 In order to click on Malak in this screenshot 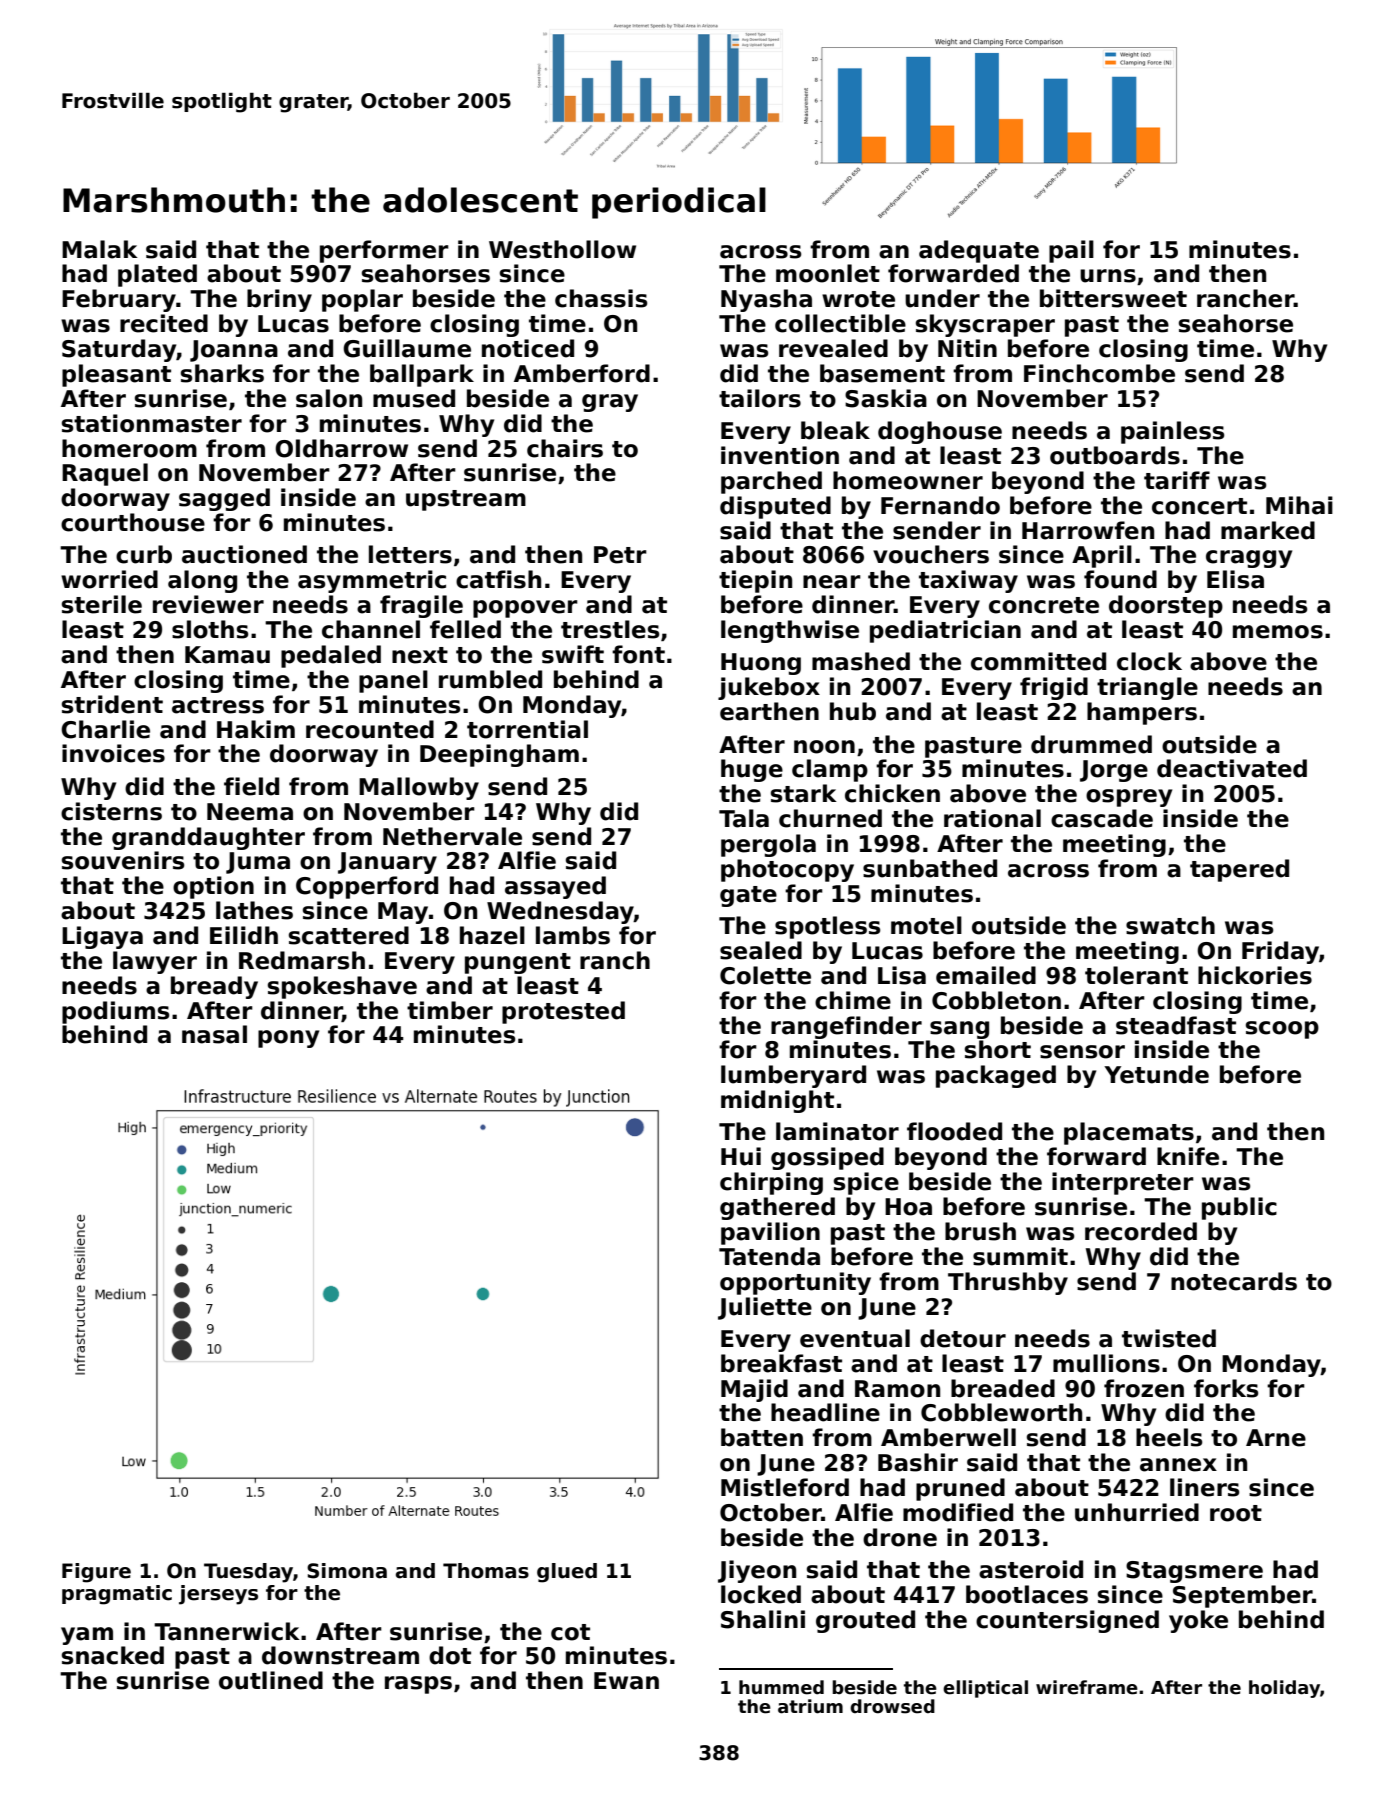, I will do `click(100, 249)`.
